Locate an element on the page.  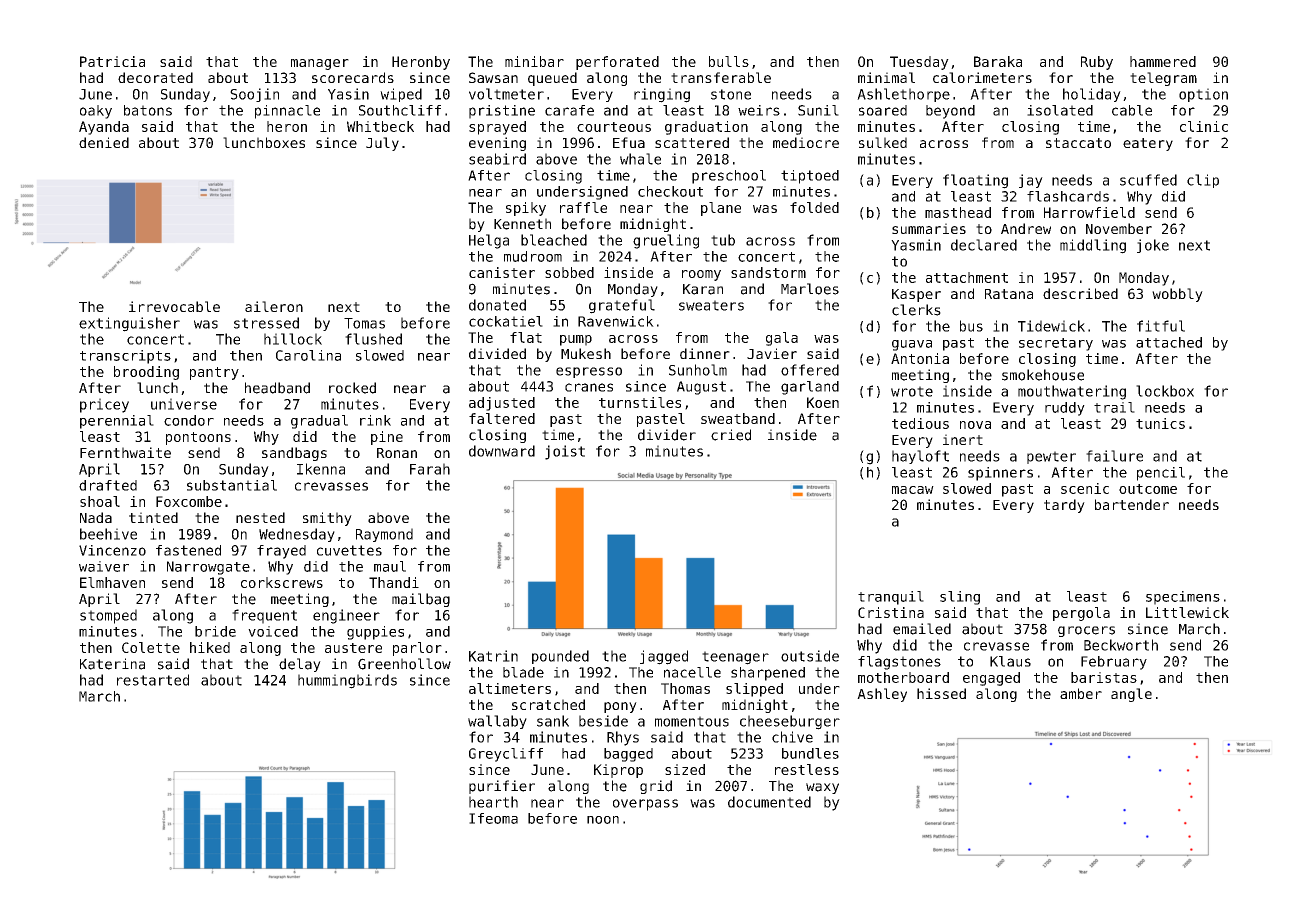
restarted is located at coordinates (153, 680).
